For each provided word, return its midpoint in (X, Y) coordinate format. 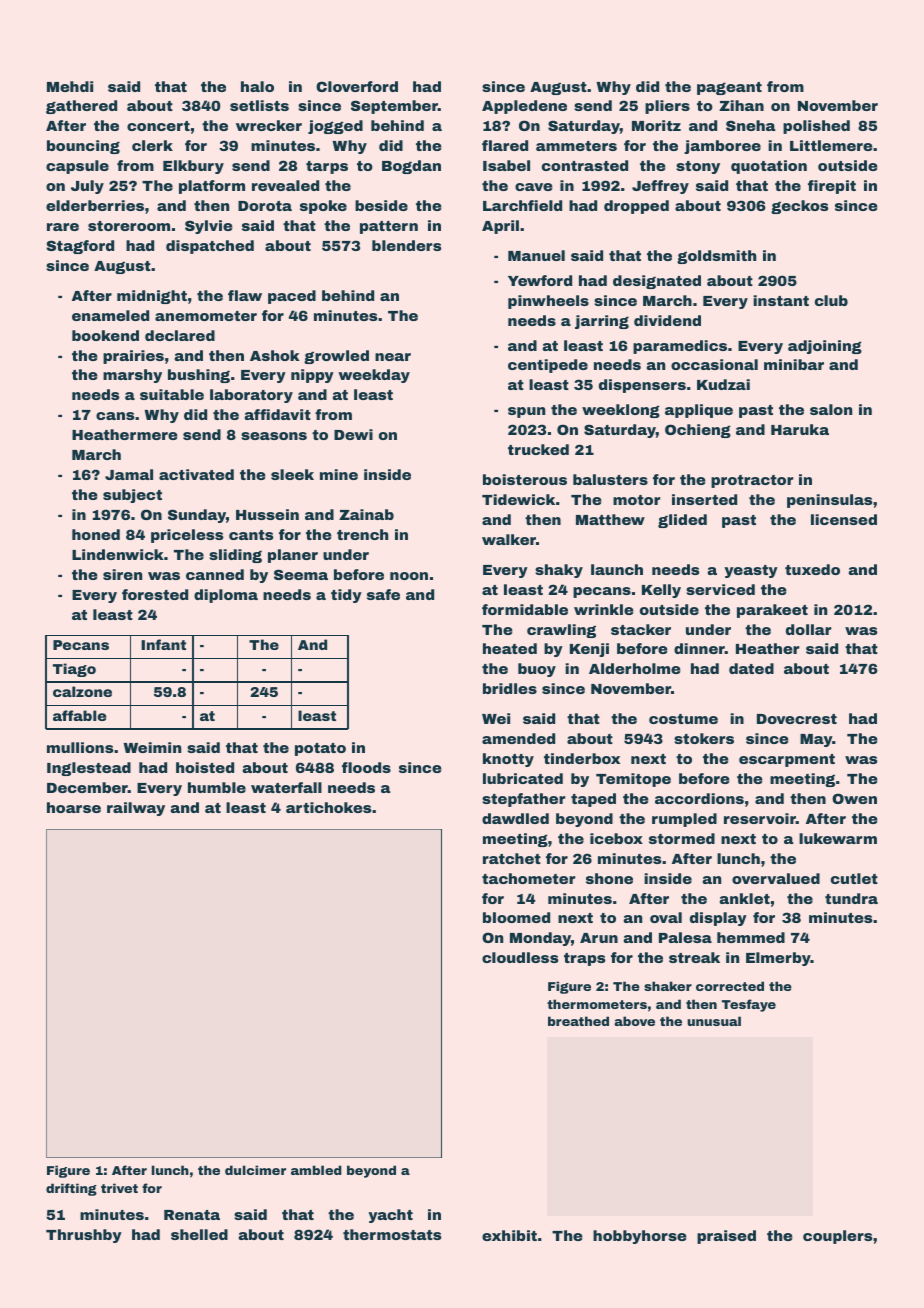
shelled (199, 1234)
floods (366, 767)
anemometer (206, 316)
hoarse (74, 807)
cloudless (520, 957)
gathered (81, 107)
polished (816, 127)
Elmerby (778, 959)
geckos (799, 207)
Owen (854, 798)
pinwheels (548, 302)
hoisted (205, 767)
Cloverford (357, 86)
